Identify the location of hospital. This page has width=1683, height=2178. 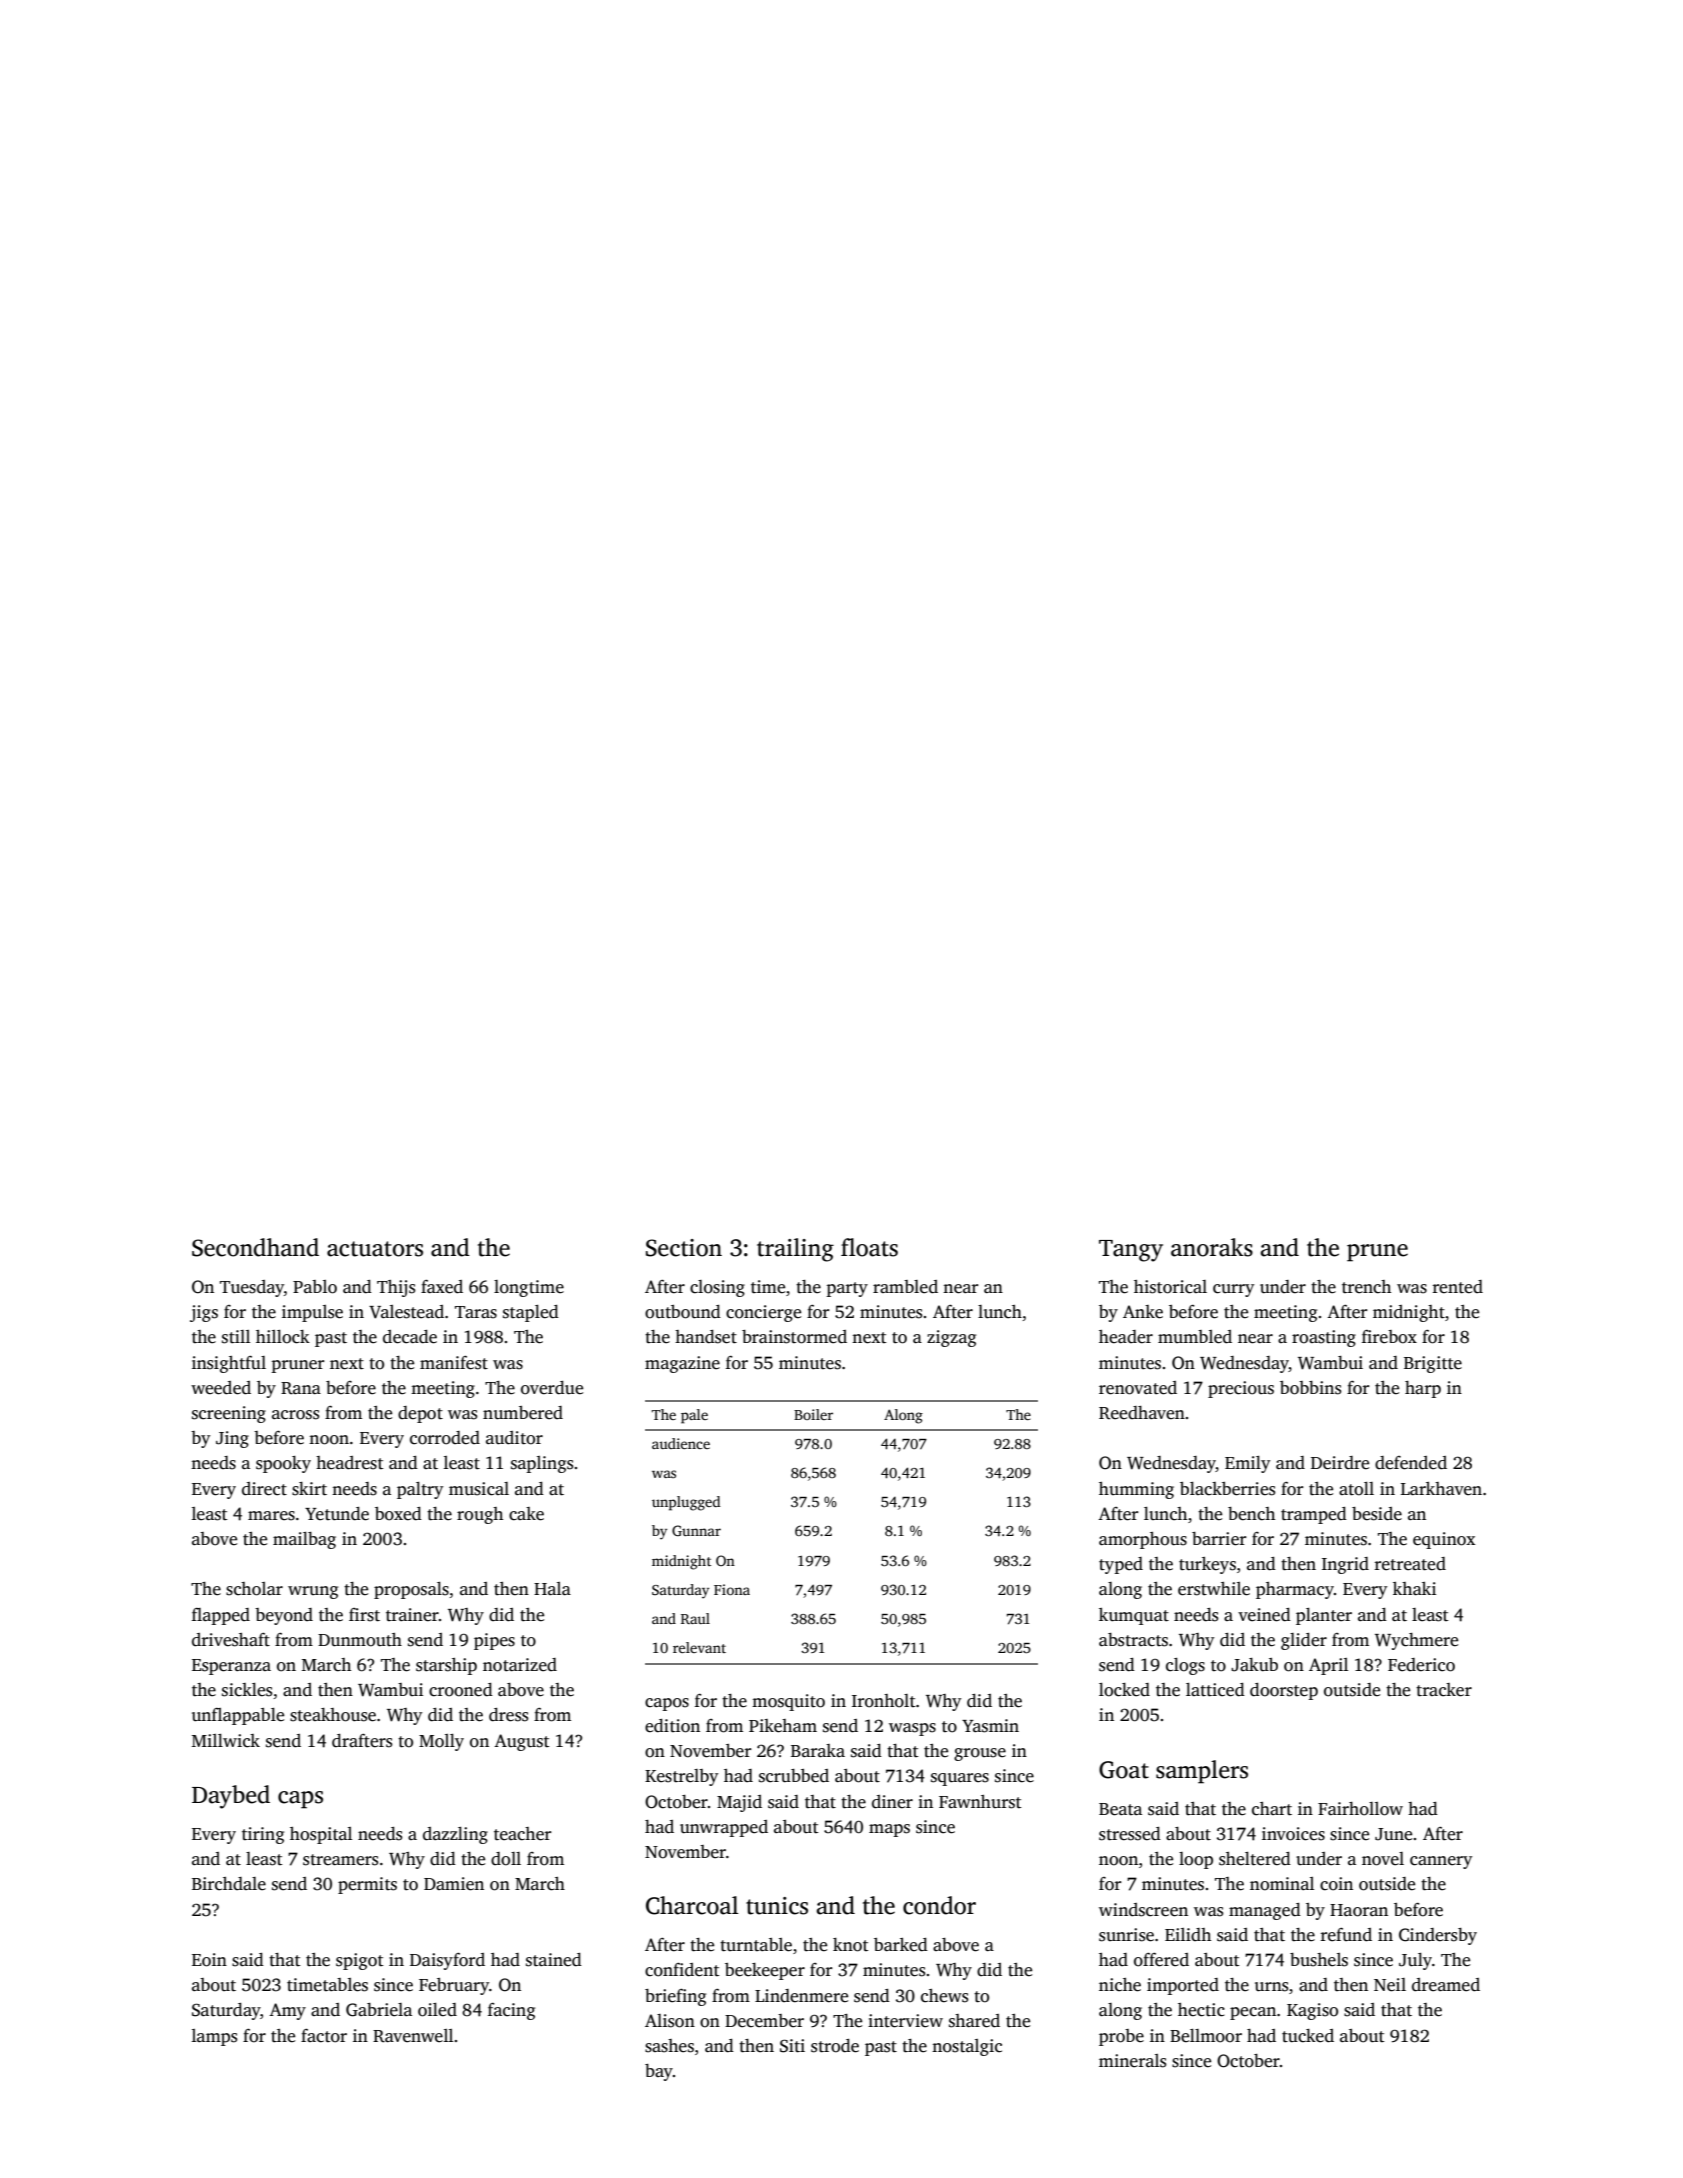
(321, 1835).
